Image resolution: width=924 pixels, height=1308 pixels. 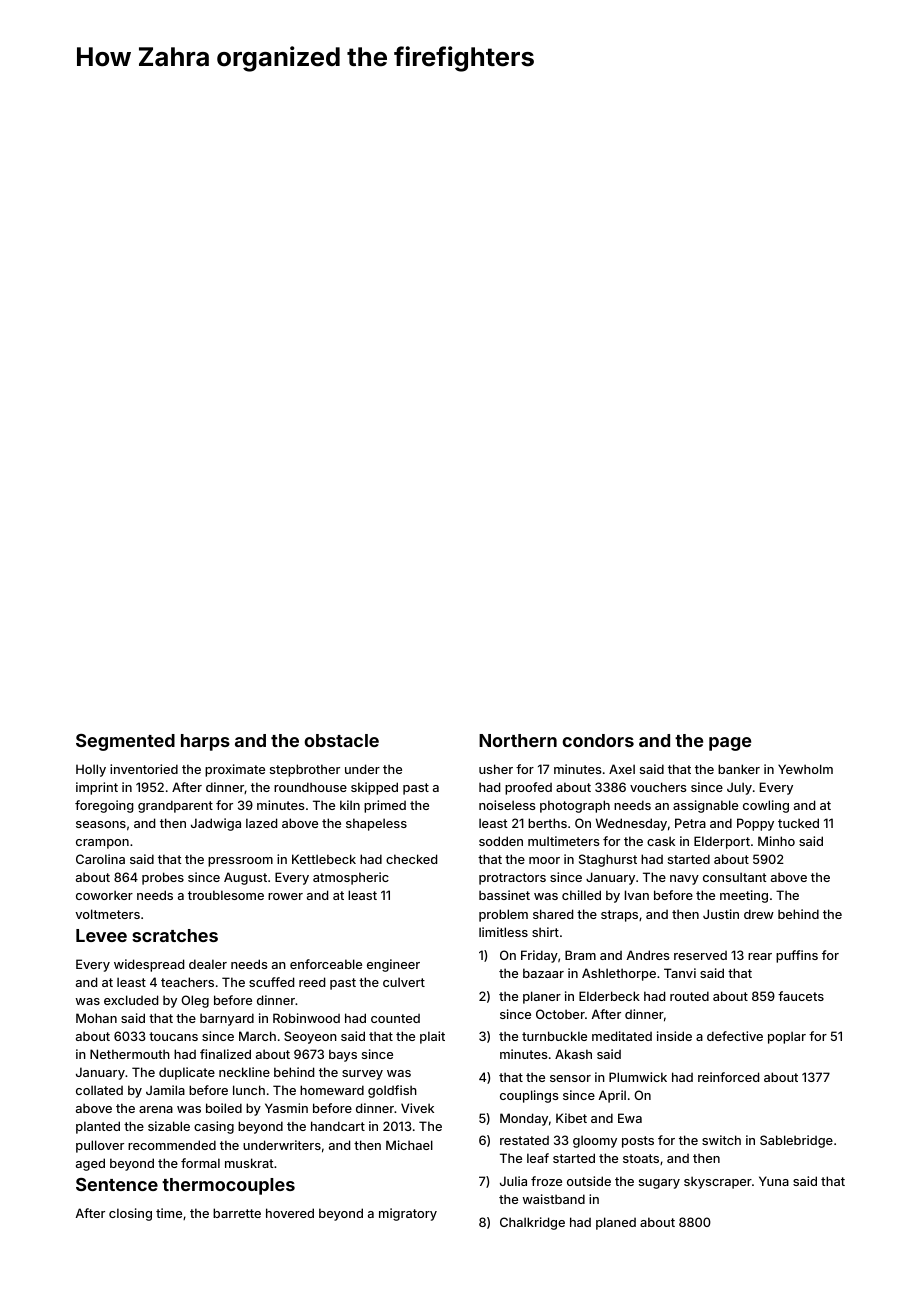 What do you see at coordinates (408, 1214) in the image?
I see `migratory` at bounding box center [408, 1214].
